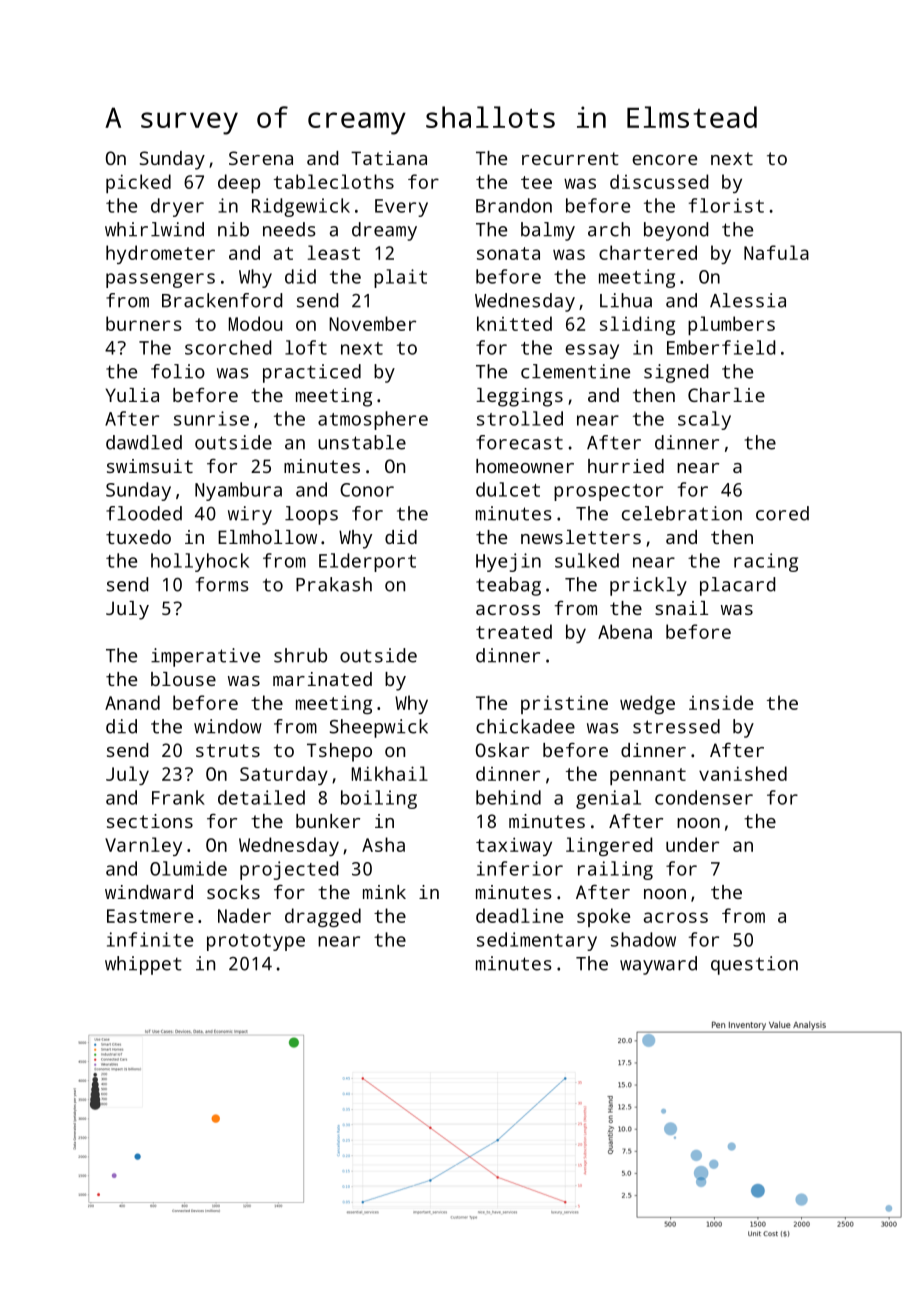 Image resolution: width=924 pixels, height=1308 pixels. I want to click on socks, so click(233, 892).
